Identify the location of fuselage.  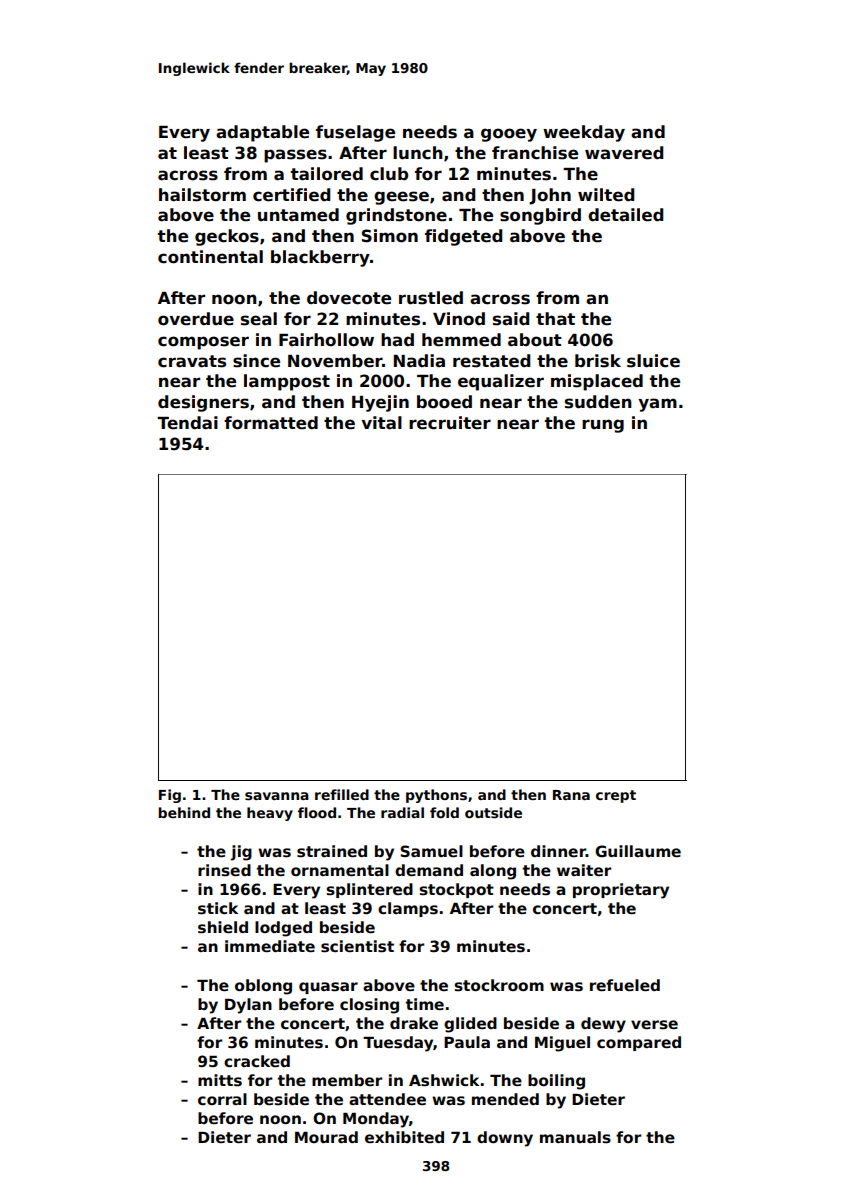
(355, 133).
